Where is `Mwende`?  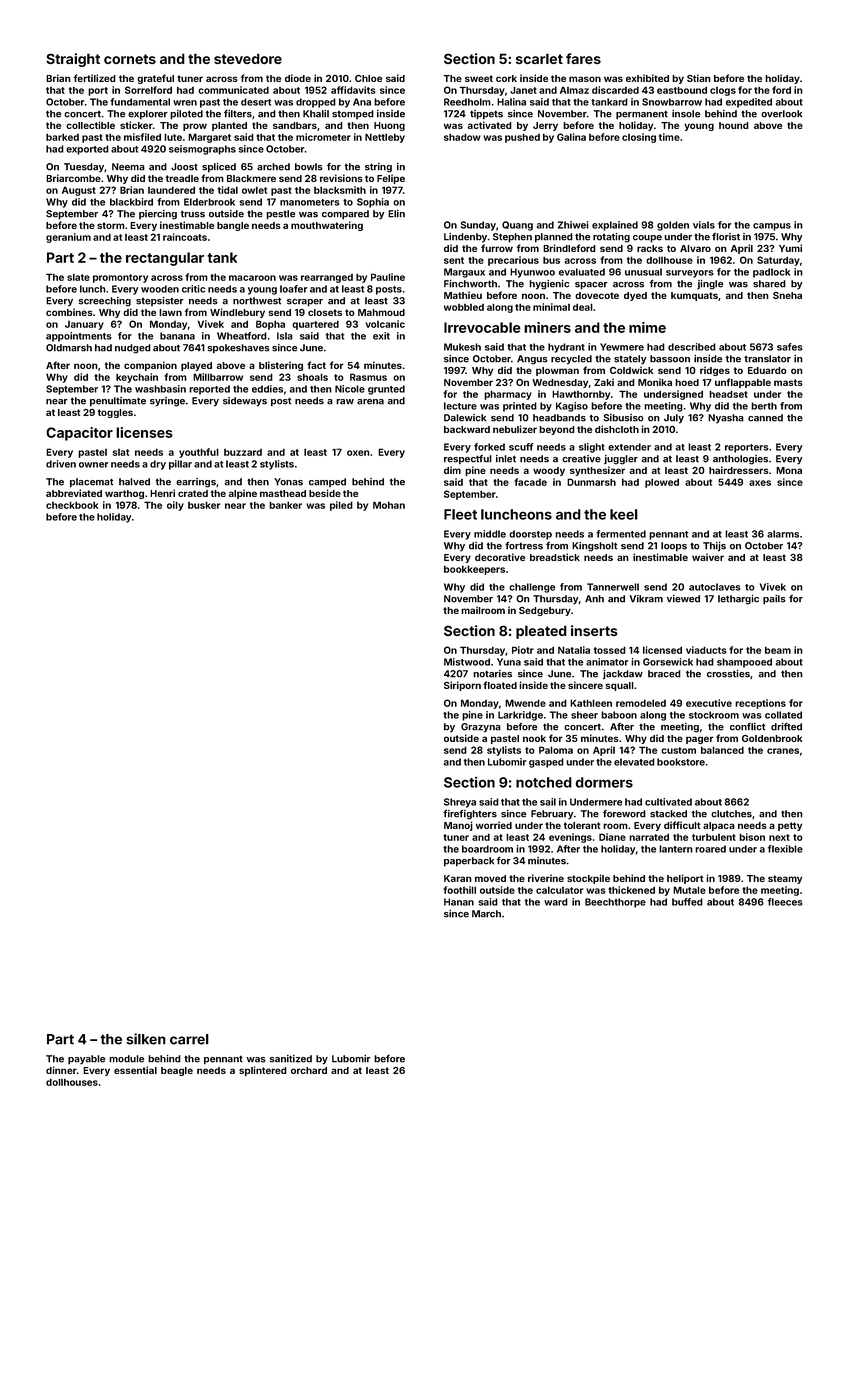 Mwende is located at coordinates (525, 703).
